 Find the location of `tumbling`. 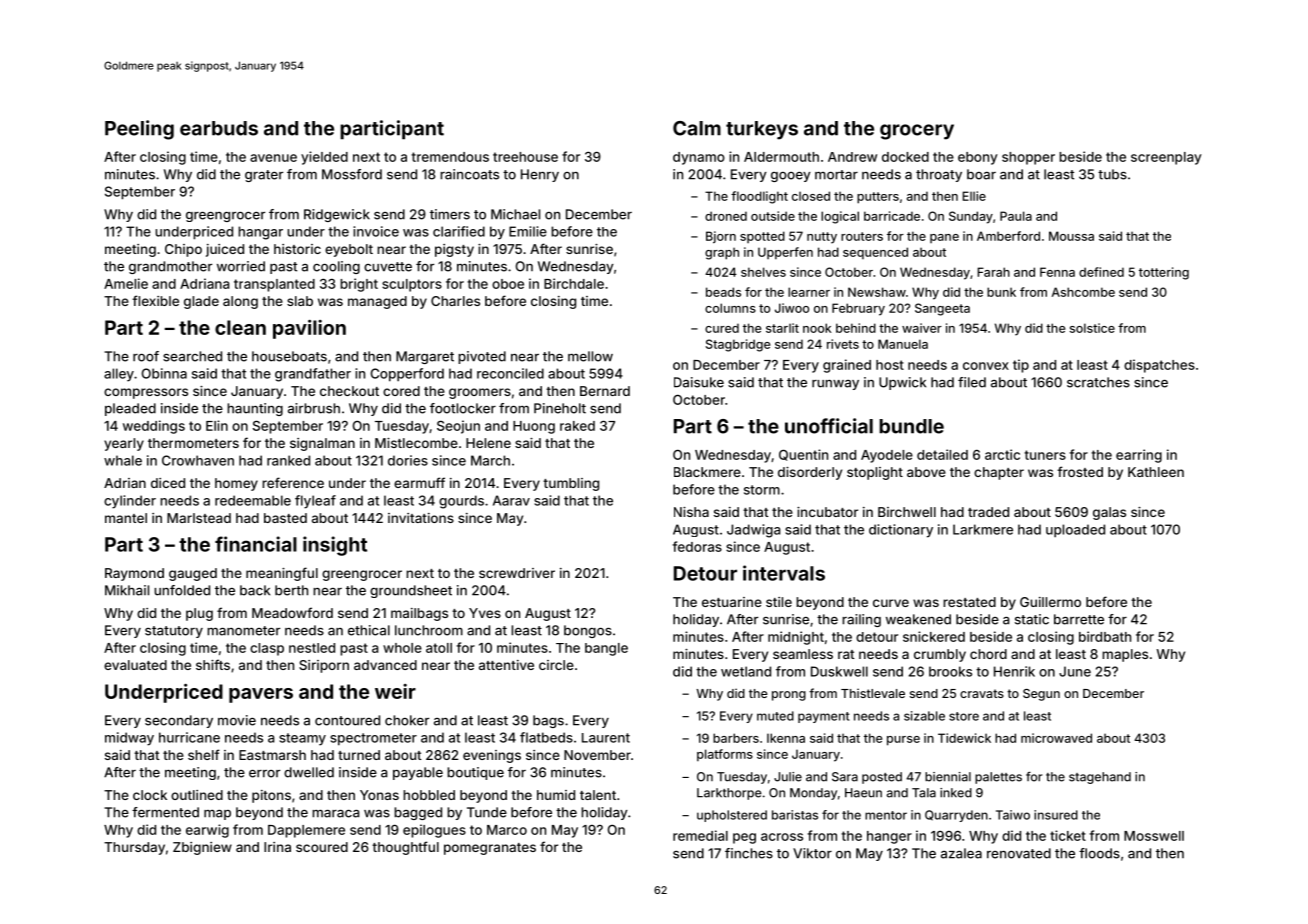

tumbling is located at coordinates (571, 484).
